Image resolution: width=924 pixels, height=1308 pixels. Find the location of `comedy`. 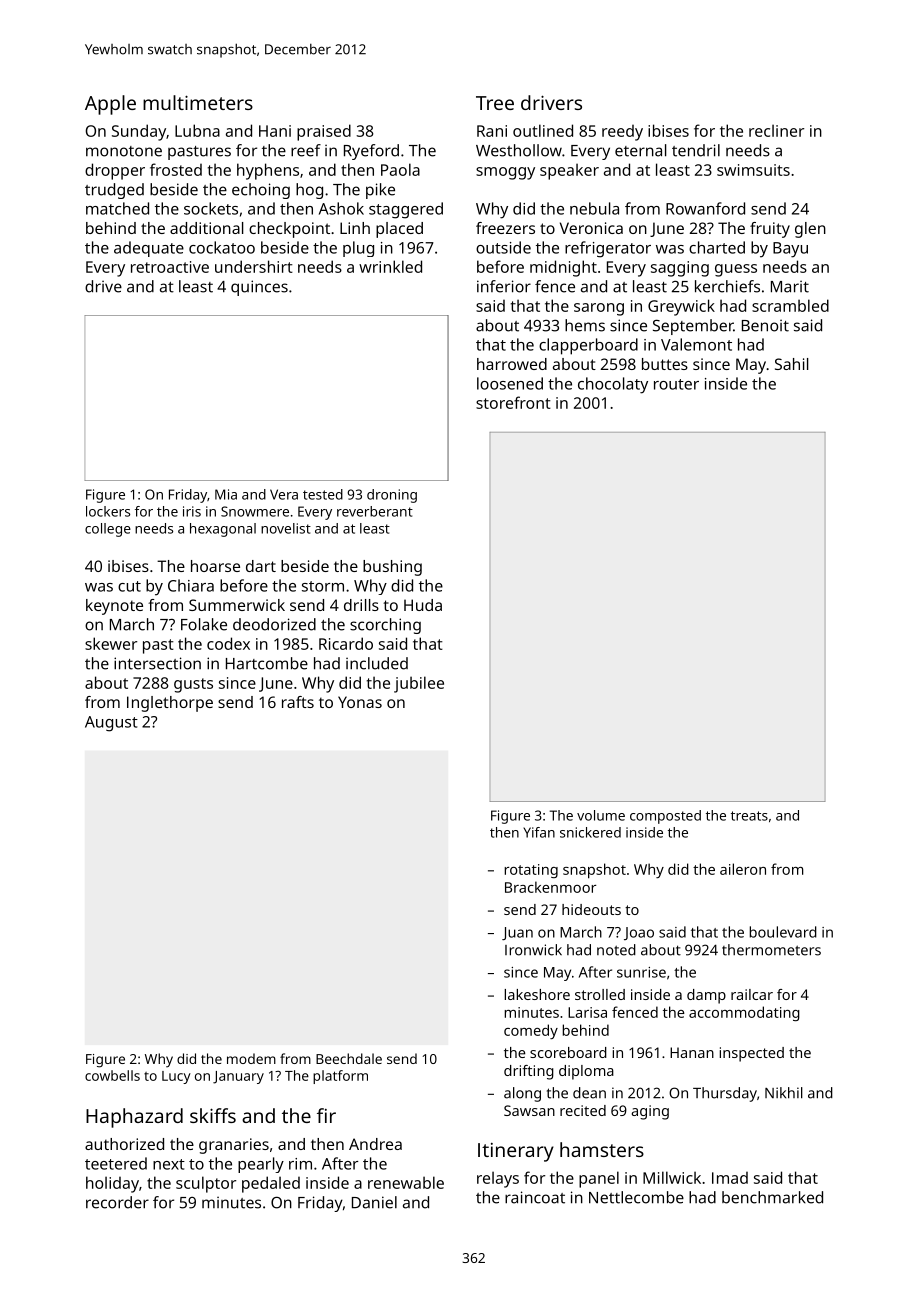

comedy is located at coordinates (531, 1031).
